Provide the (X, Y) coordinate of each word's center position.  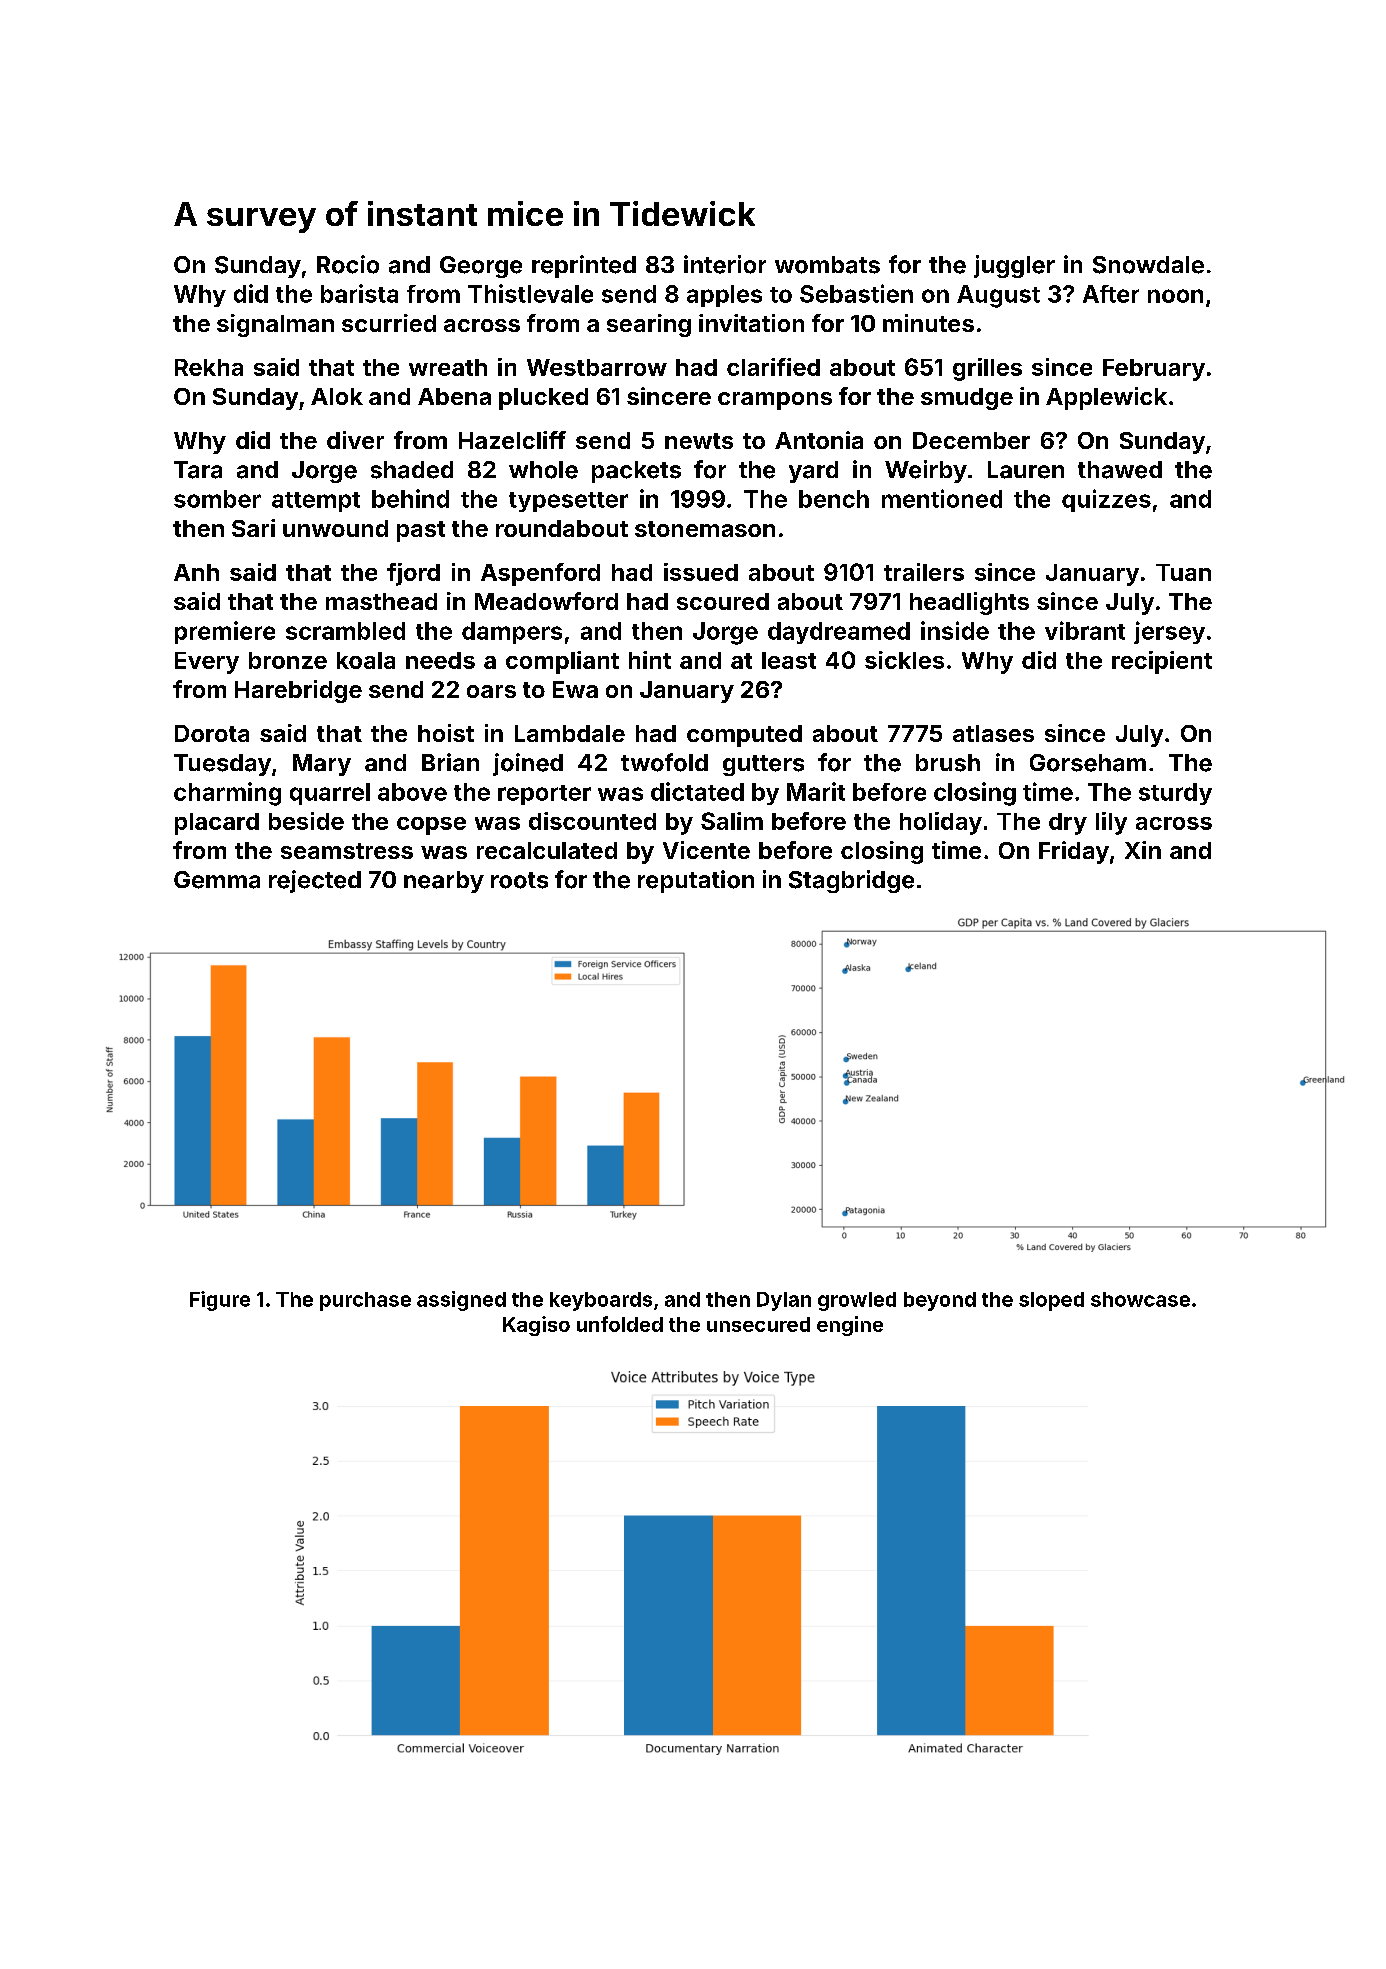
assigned (461, 1301)
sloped (1051, 1301)
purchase (365, 1301)
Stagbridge (851, 881)
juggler (1014, 266)
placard (217, 824)
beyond (940, 1301)
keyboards (601, 1301)
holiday (941, 823)
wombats (827, 265)
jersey (1169, 632)
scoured (723, 601)
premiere (225, 632)
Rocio (348, 264)
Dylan (784, 1301)
